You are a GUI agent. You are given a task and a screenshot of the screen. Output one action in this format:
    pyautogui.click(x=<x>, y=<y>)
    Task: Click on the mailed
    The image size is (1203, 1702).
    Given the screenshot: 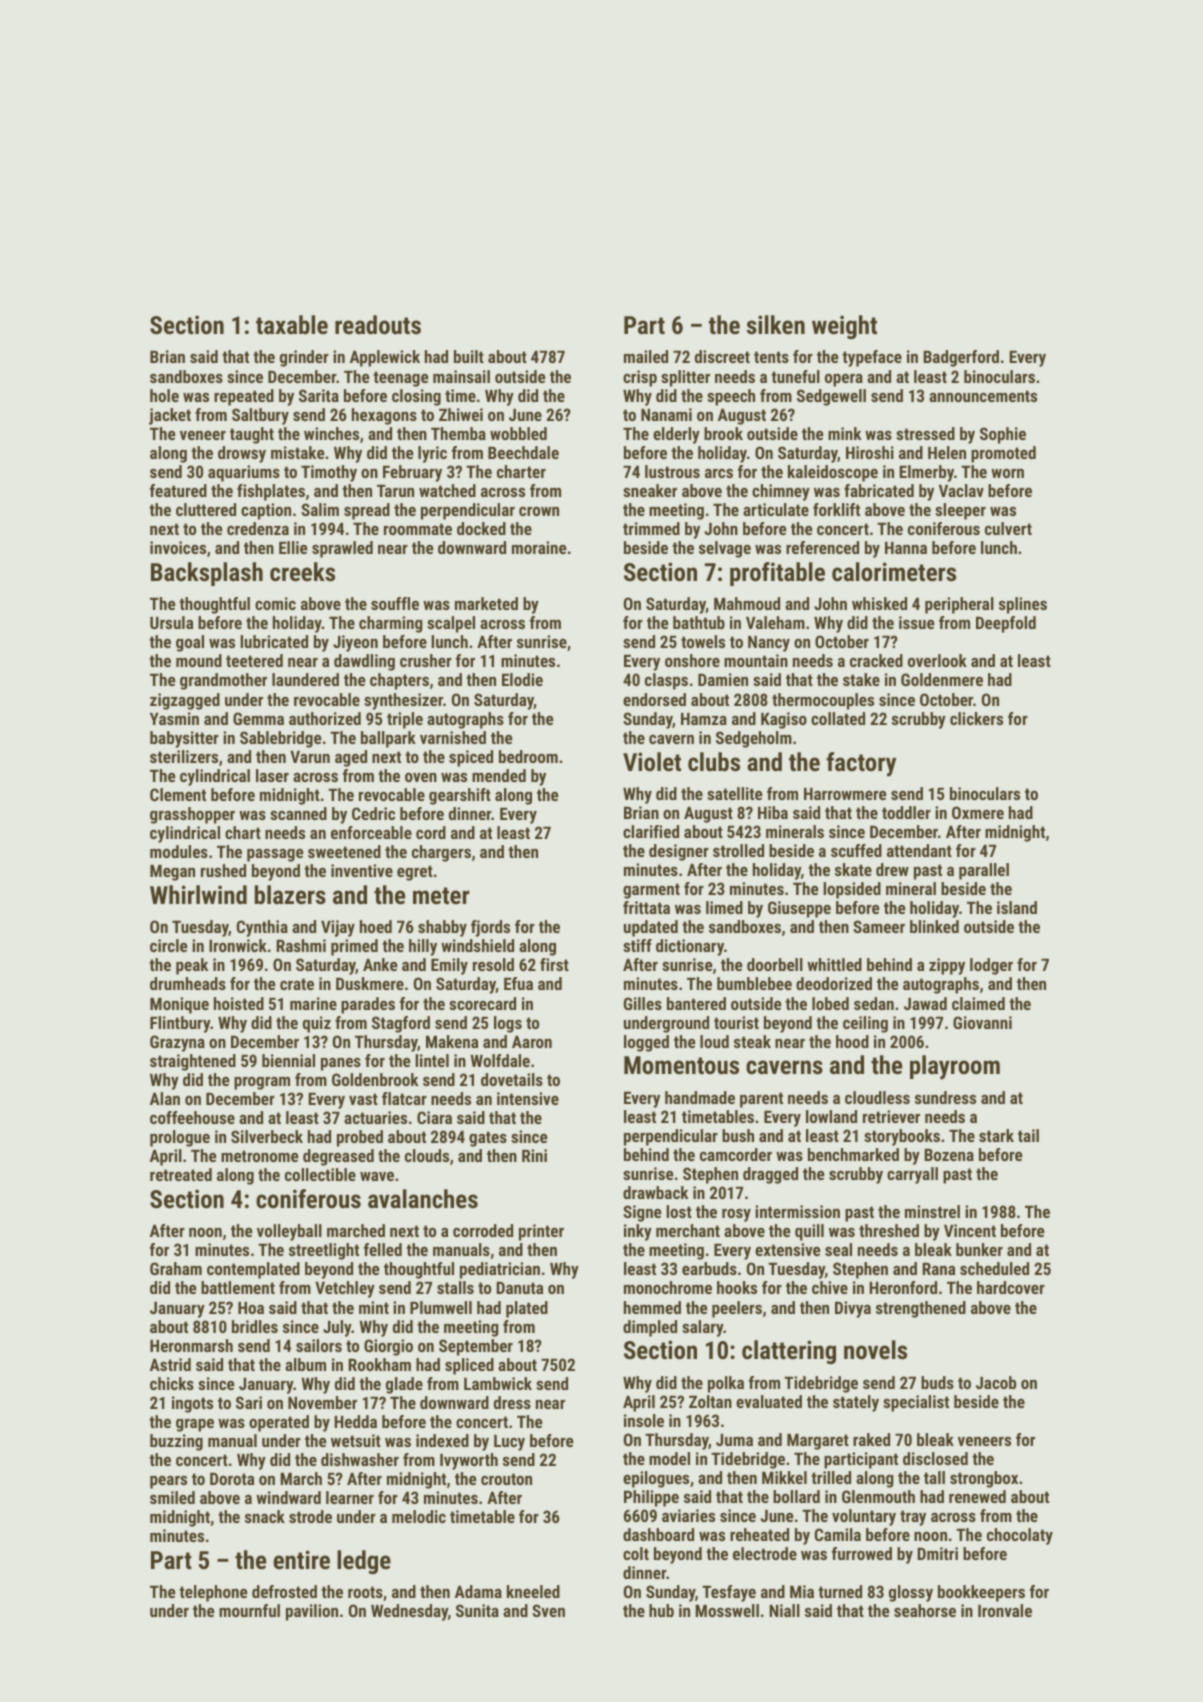 What is the action you would take?
    pyautogui.click(x=646, y=356)
